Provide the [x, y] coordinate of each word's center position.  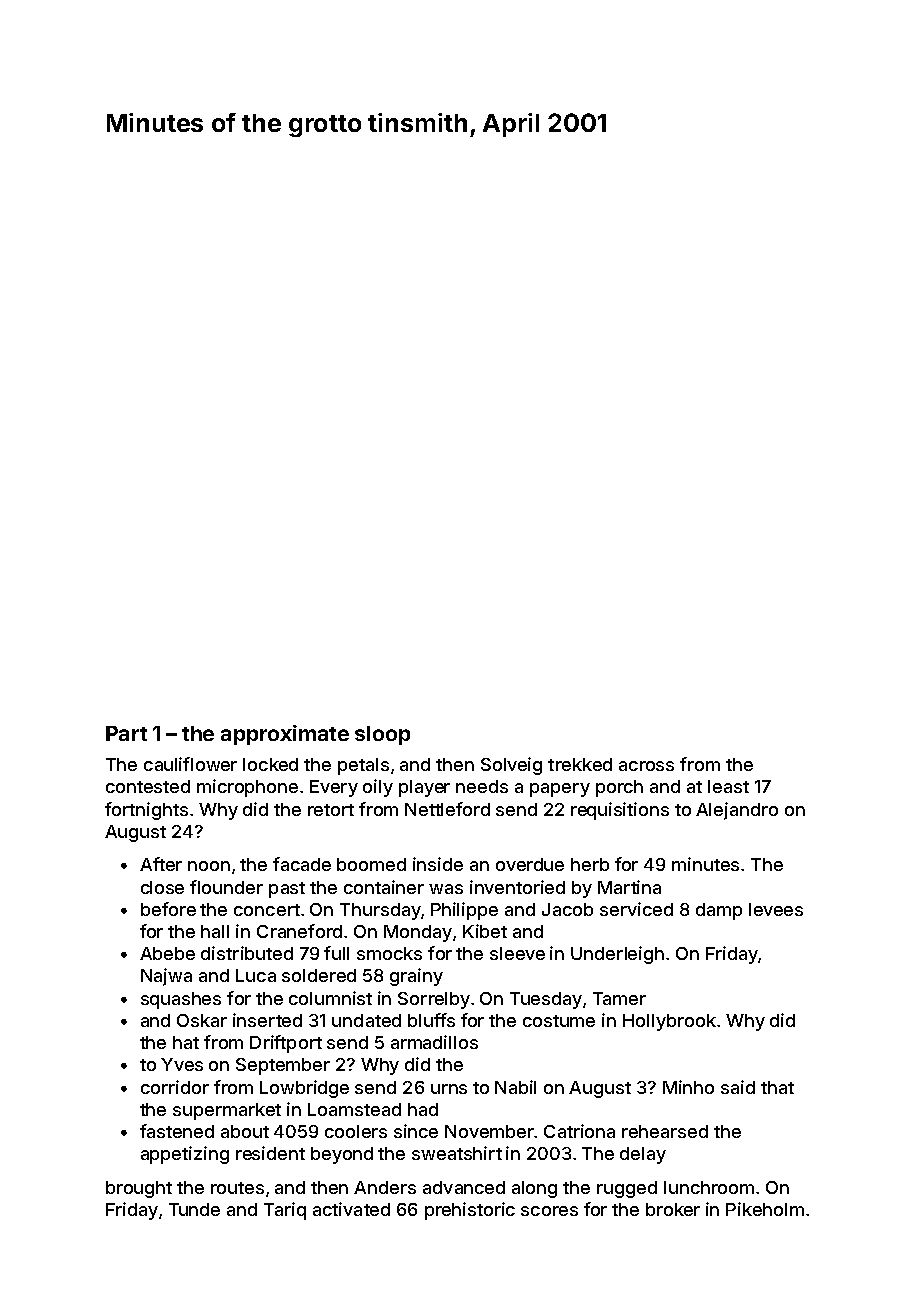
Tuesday [546, 1000]
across [646, 766]
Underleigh [617, 955]
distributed [247, 953]
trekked [580, 764]
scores [549, 1211]
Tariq [285, 1211]
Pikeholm [765, 1209]
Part [126, 733]
